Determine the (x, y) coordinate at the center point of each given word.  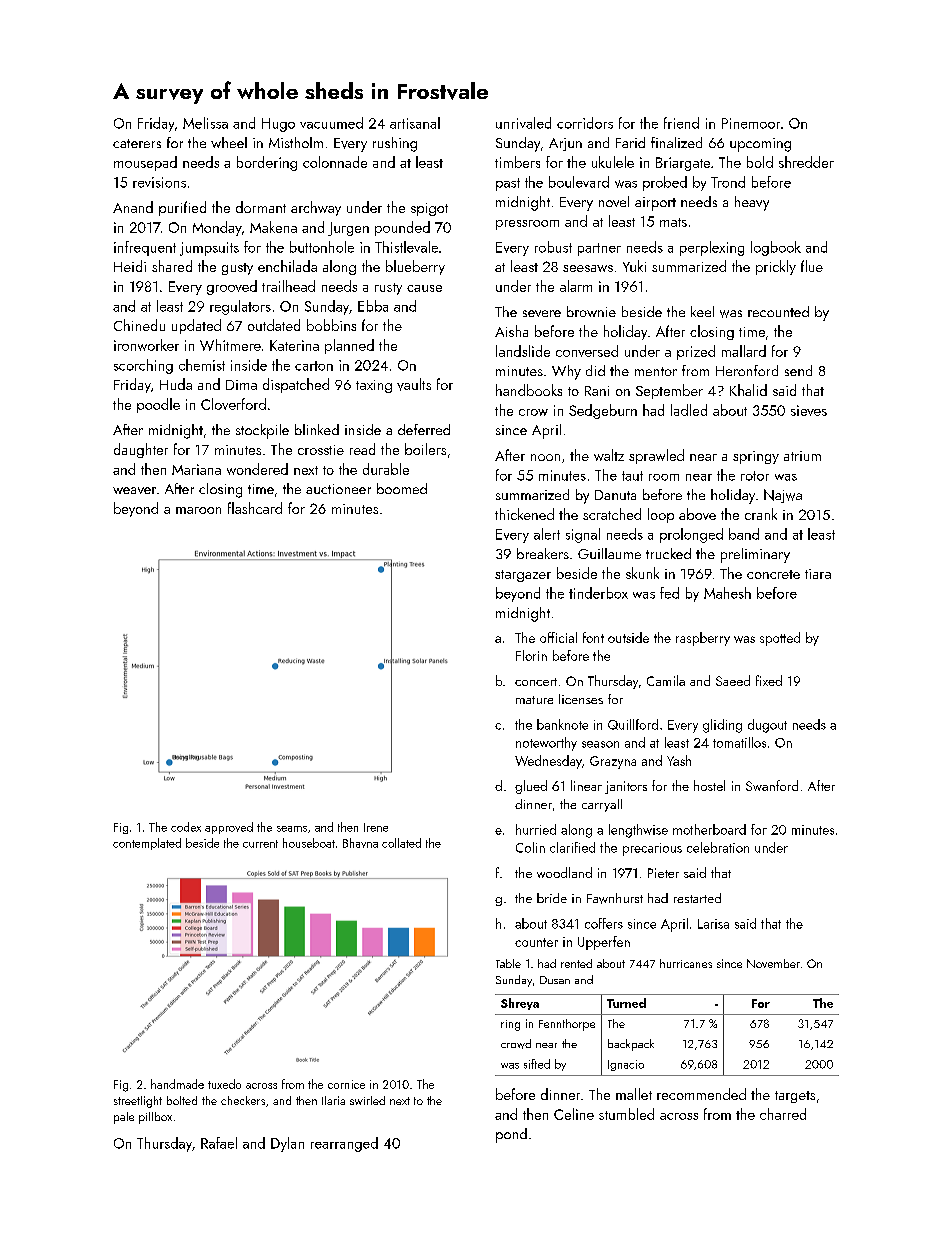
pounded (402, 228)
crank (761, 514)
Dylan (287, 1144)
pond (511, 1135)
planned (349, 346)
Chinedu (139, 325)
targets (795, 1097)
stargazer (523, 576)
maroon (198, 510)
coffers (604, 923)
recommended (701, 1094)
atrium (802, 456)
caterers (137, 143)
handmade (177, 1084)
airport (655, 204)
